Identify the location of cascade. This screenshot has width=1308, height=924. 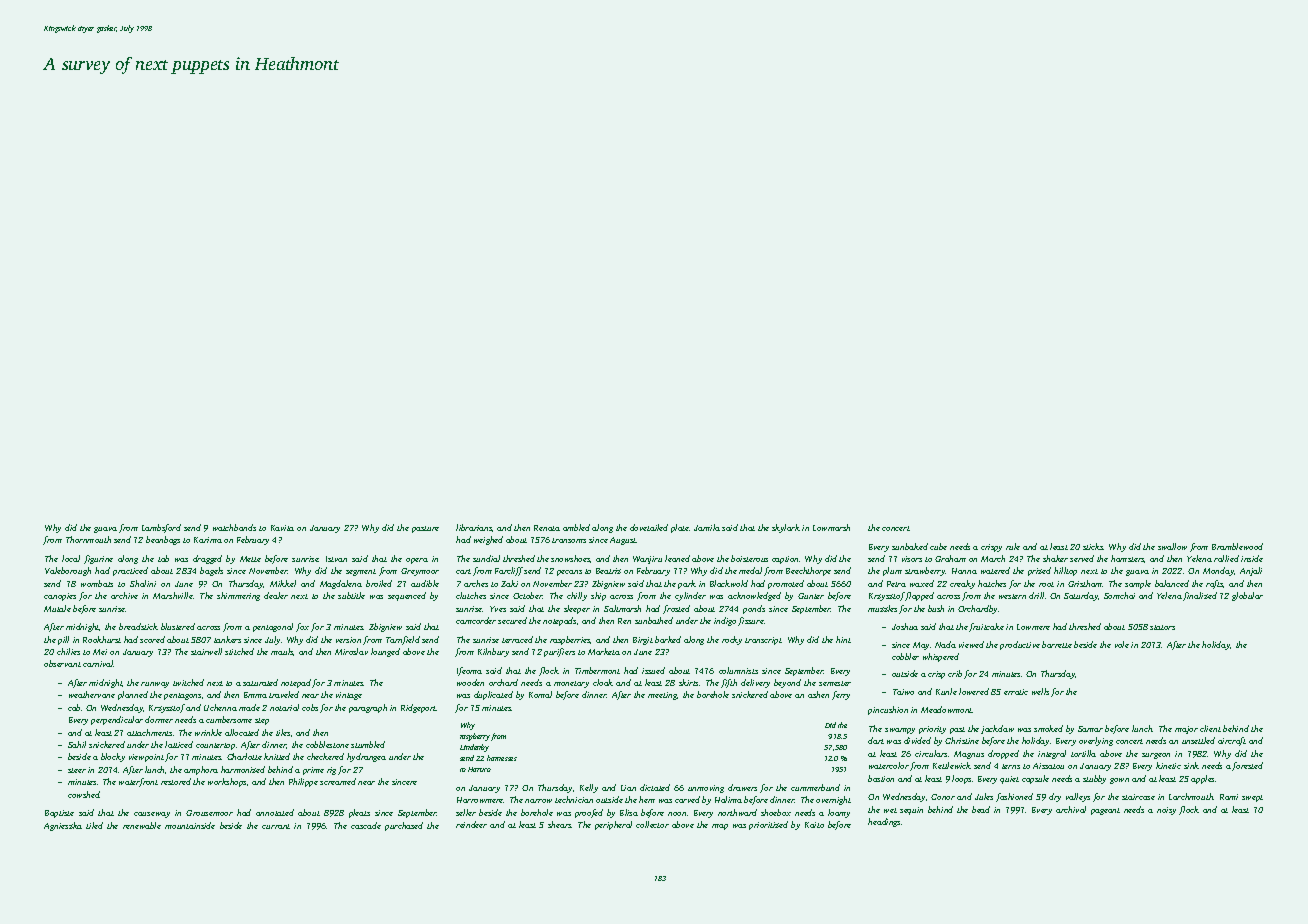
(366, 825).
